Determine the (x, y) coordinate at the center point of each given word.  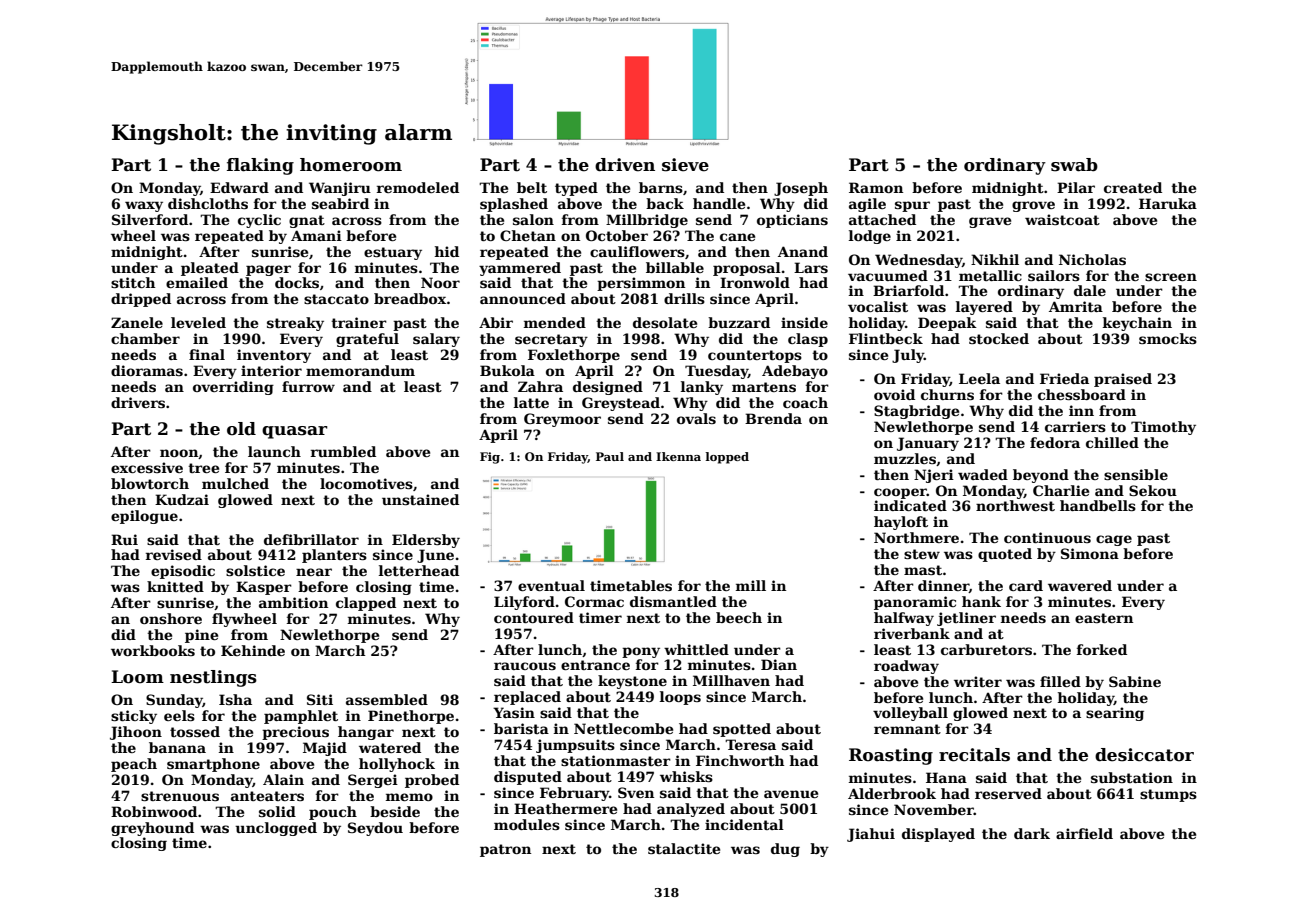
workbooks (153, 650)
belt (532, 187)
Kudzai (182, 499)
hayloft (901, 523)
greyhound (152, 829)
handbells (1098, 505)
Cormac (594, 601)
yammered (520, 269)
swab (1074, 165)
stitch (133, 282)
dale (1090, 290)
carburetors (986, 649)
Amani (316, 235)
